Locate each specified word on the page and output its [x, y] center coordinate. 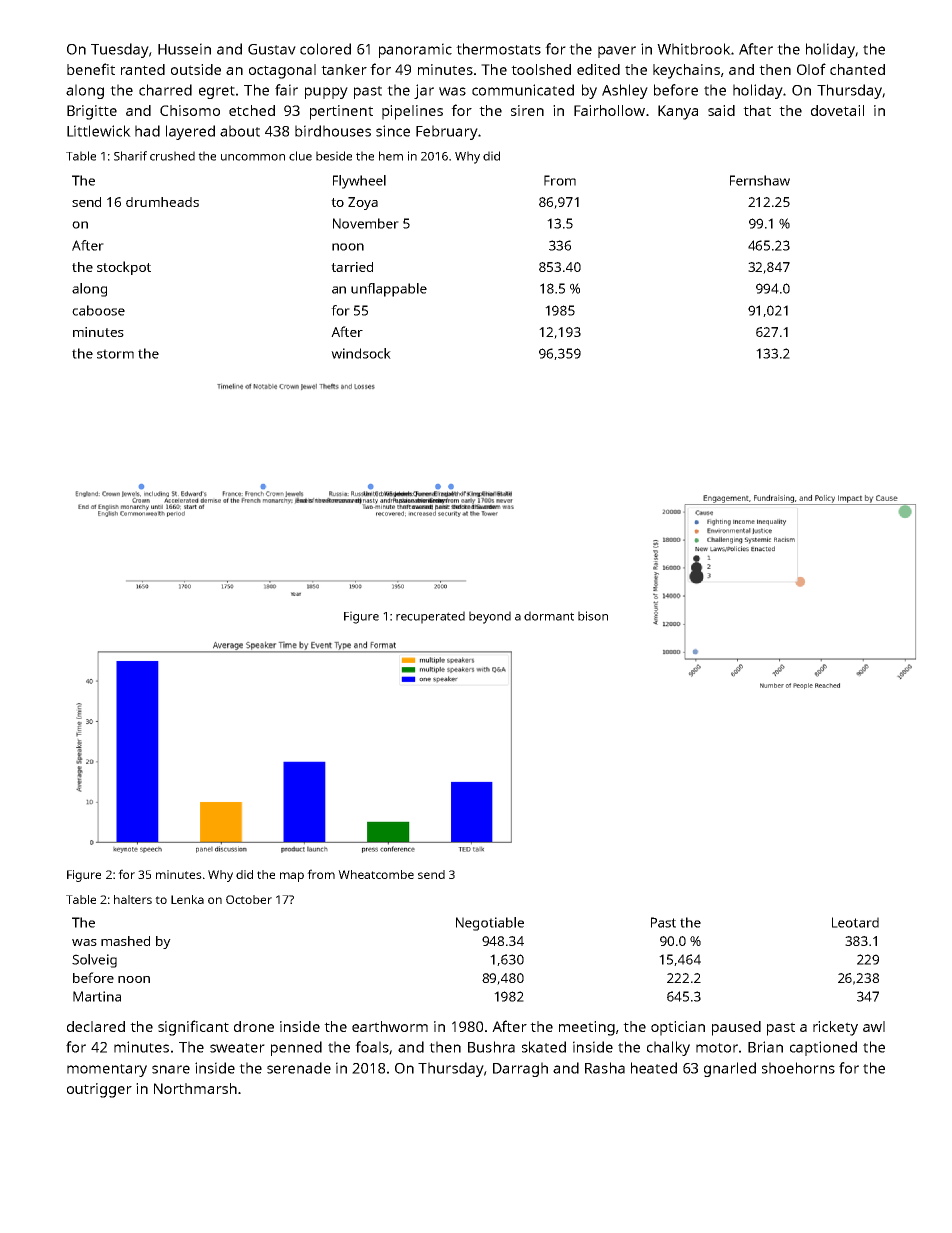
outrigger [99, 1090]
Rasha [605, 1068]
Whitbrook [694, 49]
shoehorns [798, 1068]
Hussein [184, 49]
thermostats [498, 49]
